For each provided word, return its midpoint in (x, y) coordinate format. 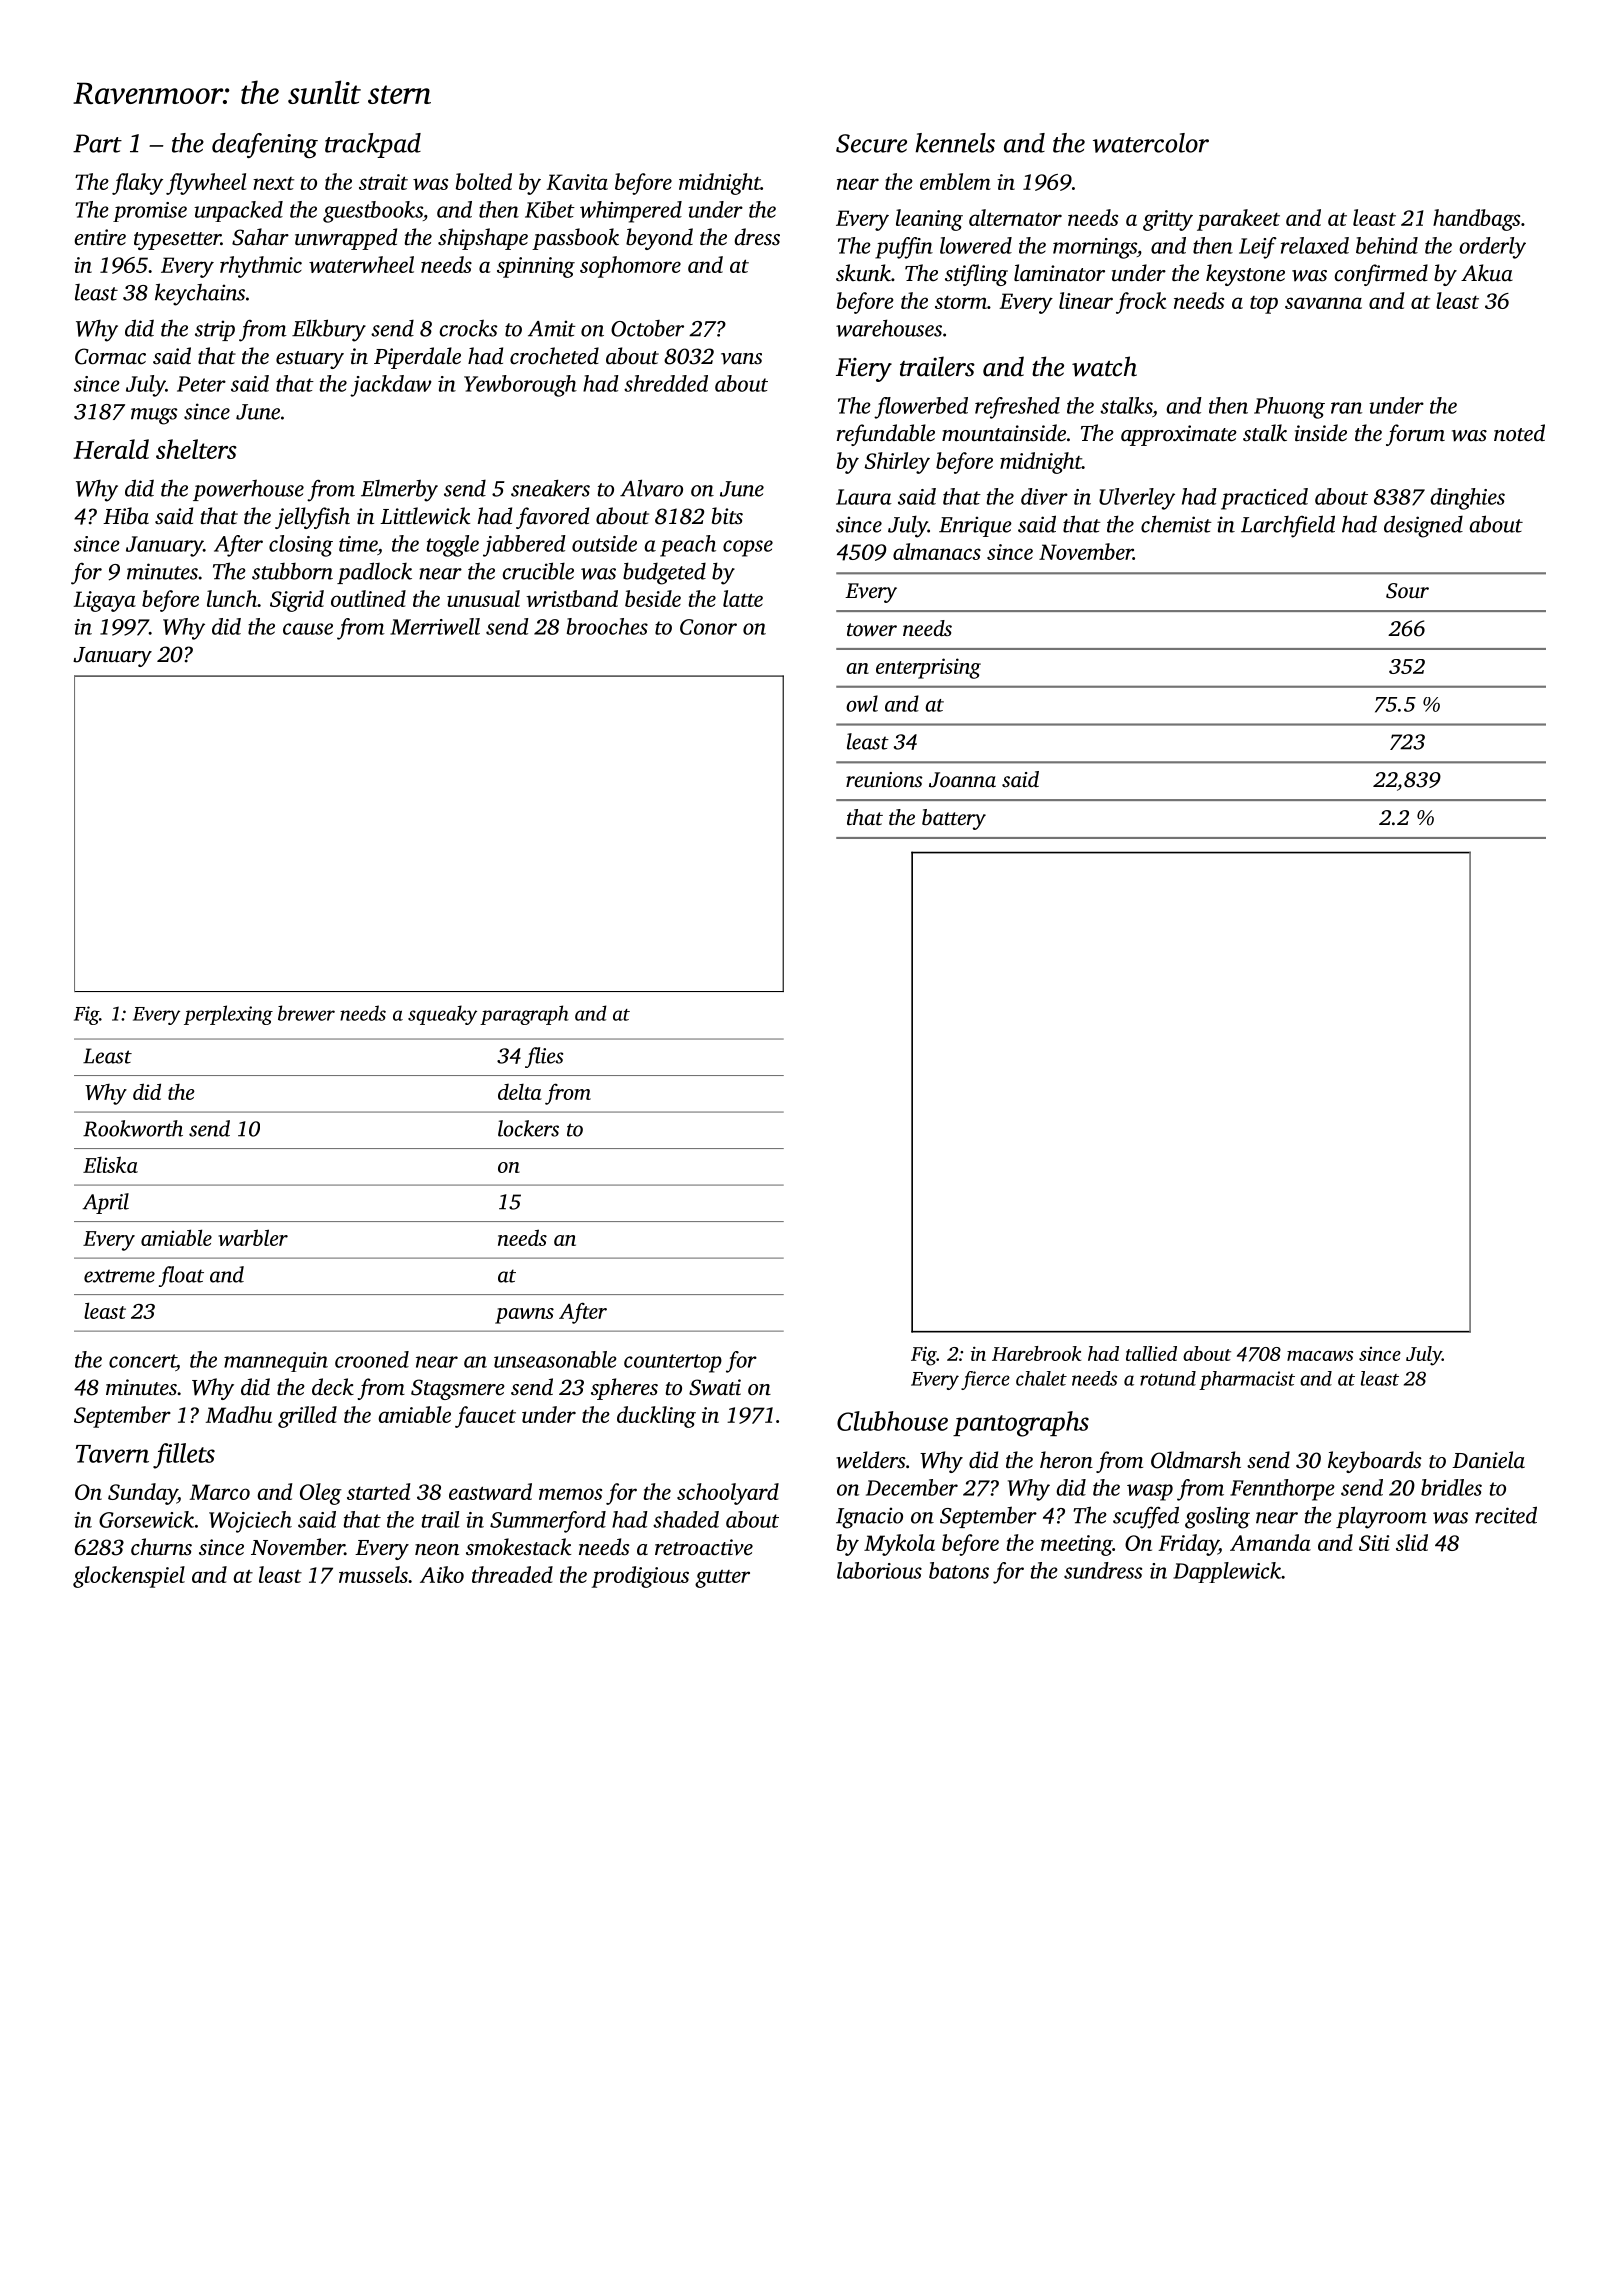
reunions (884, 779)
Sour (1407, 591)
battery (954, 819)
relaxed (1315, 245)
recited (1506, 1515)
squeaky (442, 1015)
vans (741, 359)
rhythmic (261, 267)
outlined (368, 598)
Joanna (962, 780)
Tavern (112, 1454)
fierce (985, 1380)
